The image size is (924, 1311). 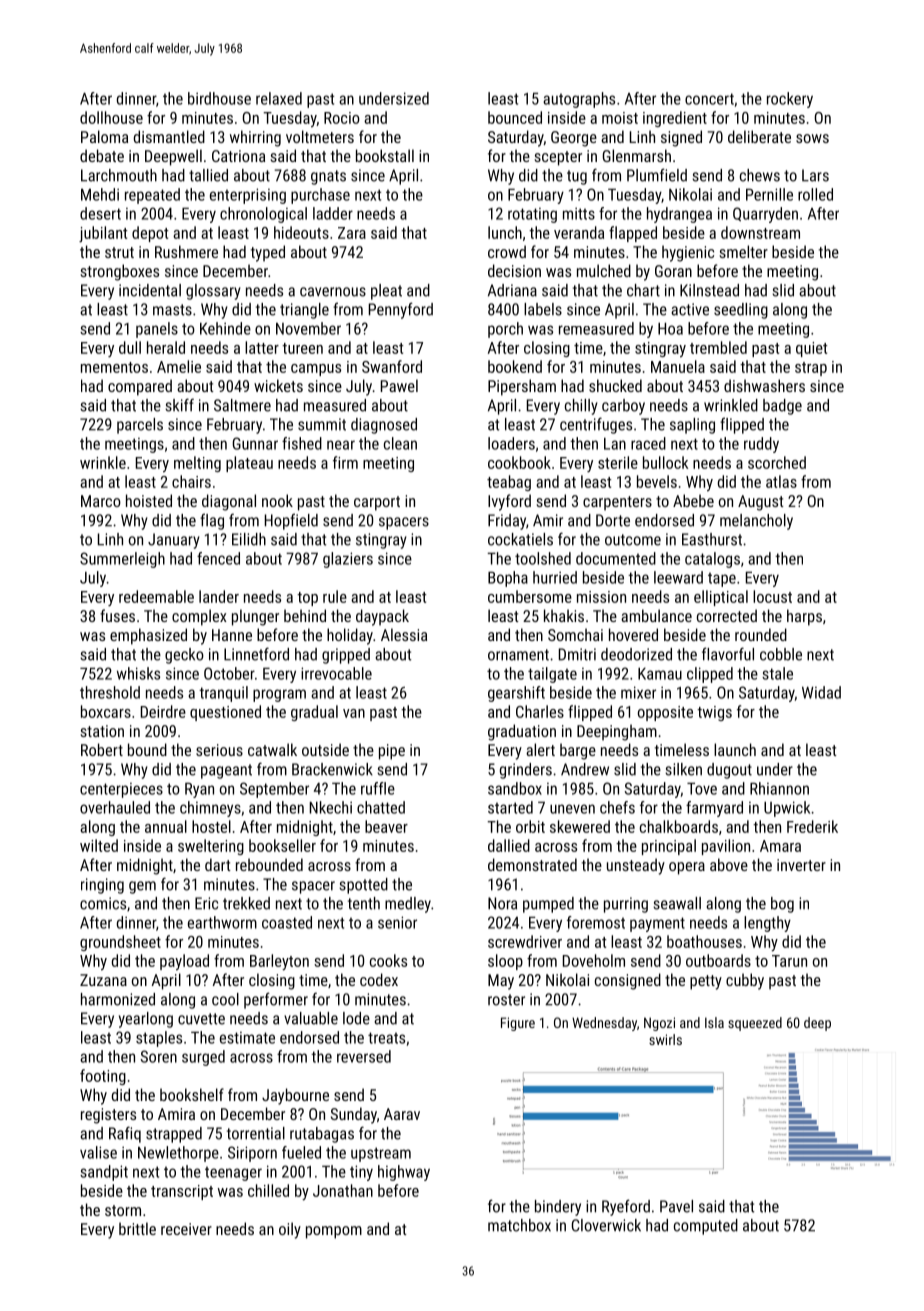 What do you see at coordinates (518, 655) in the document?
I see `ornament` at bounding box center [518, 655].
